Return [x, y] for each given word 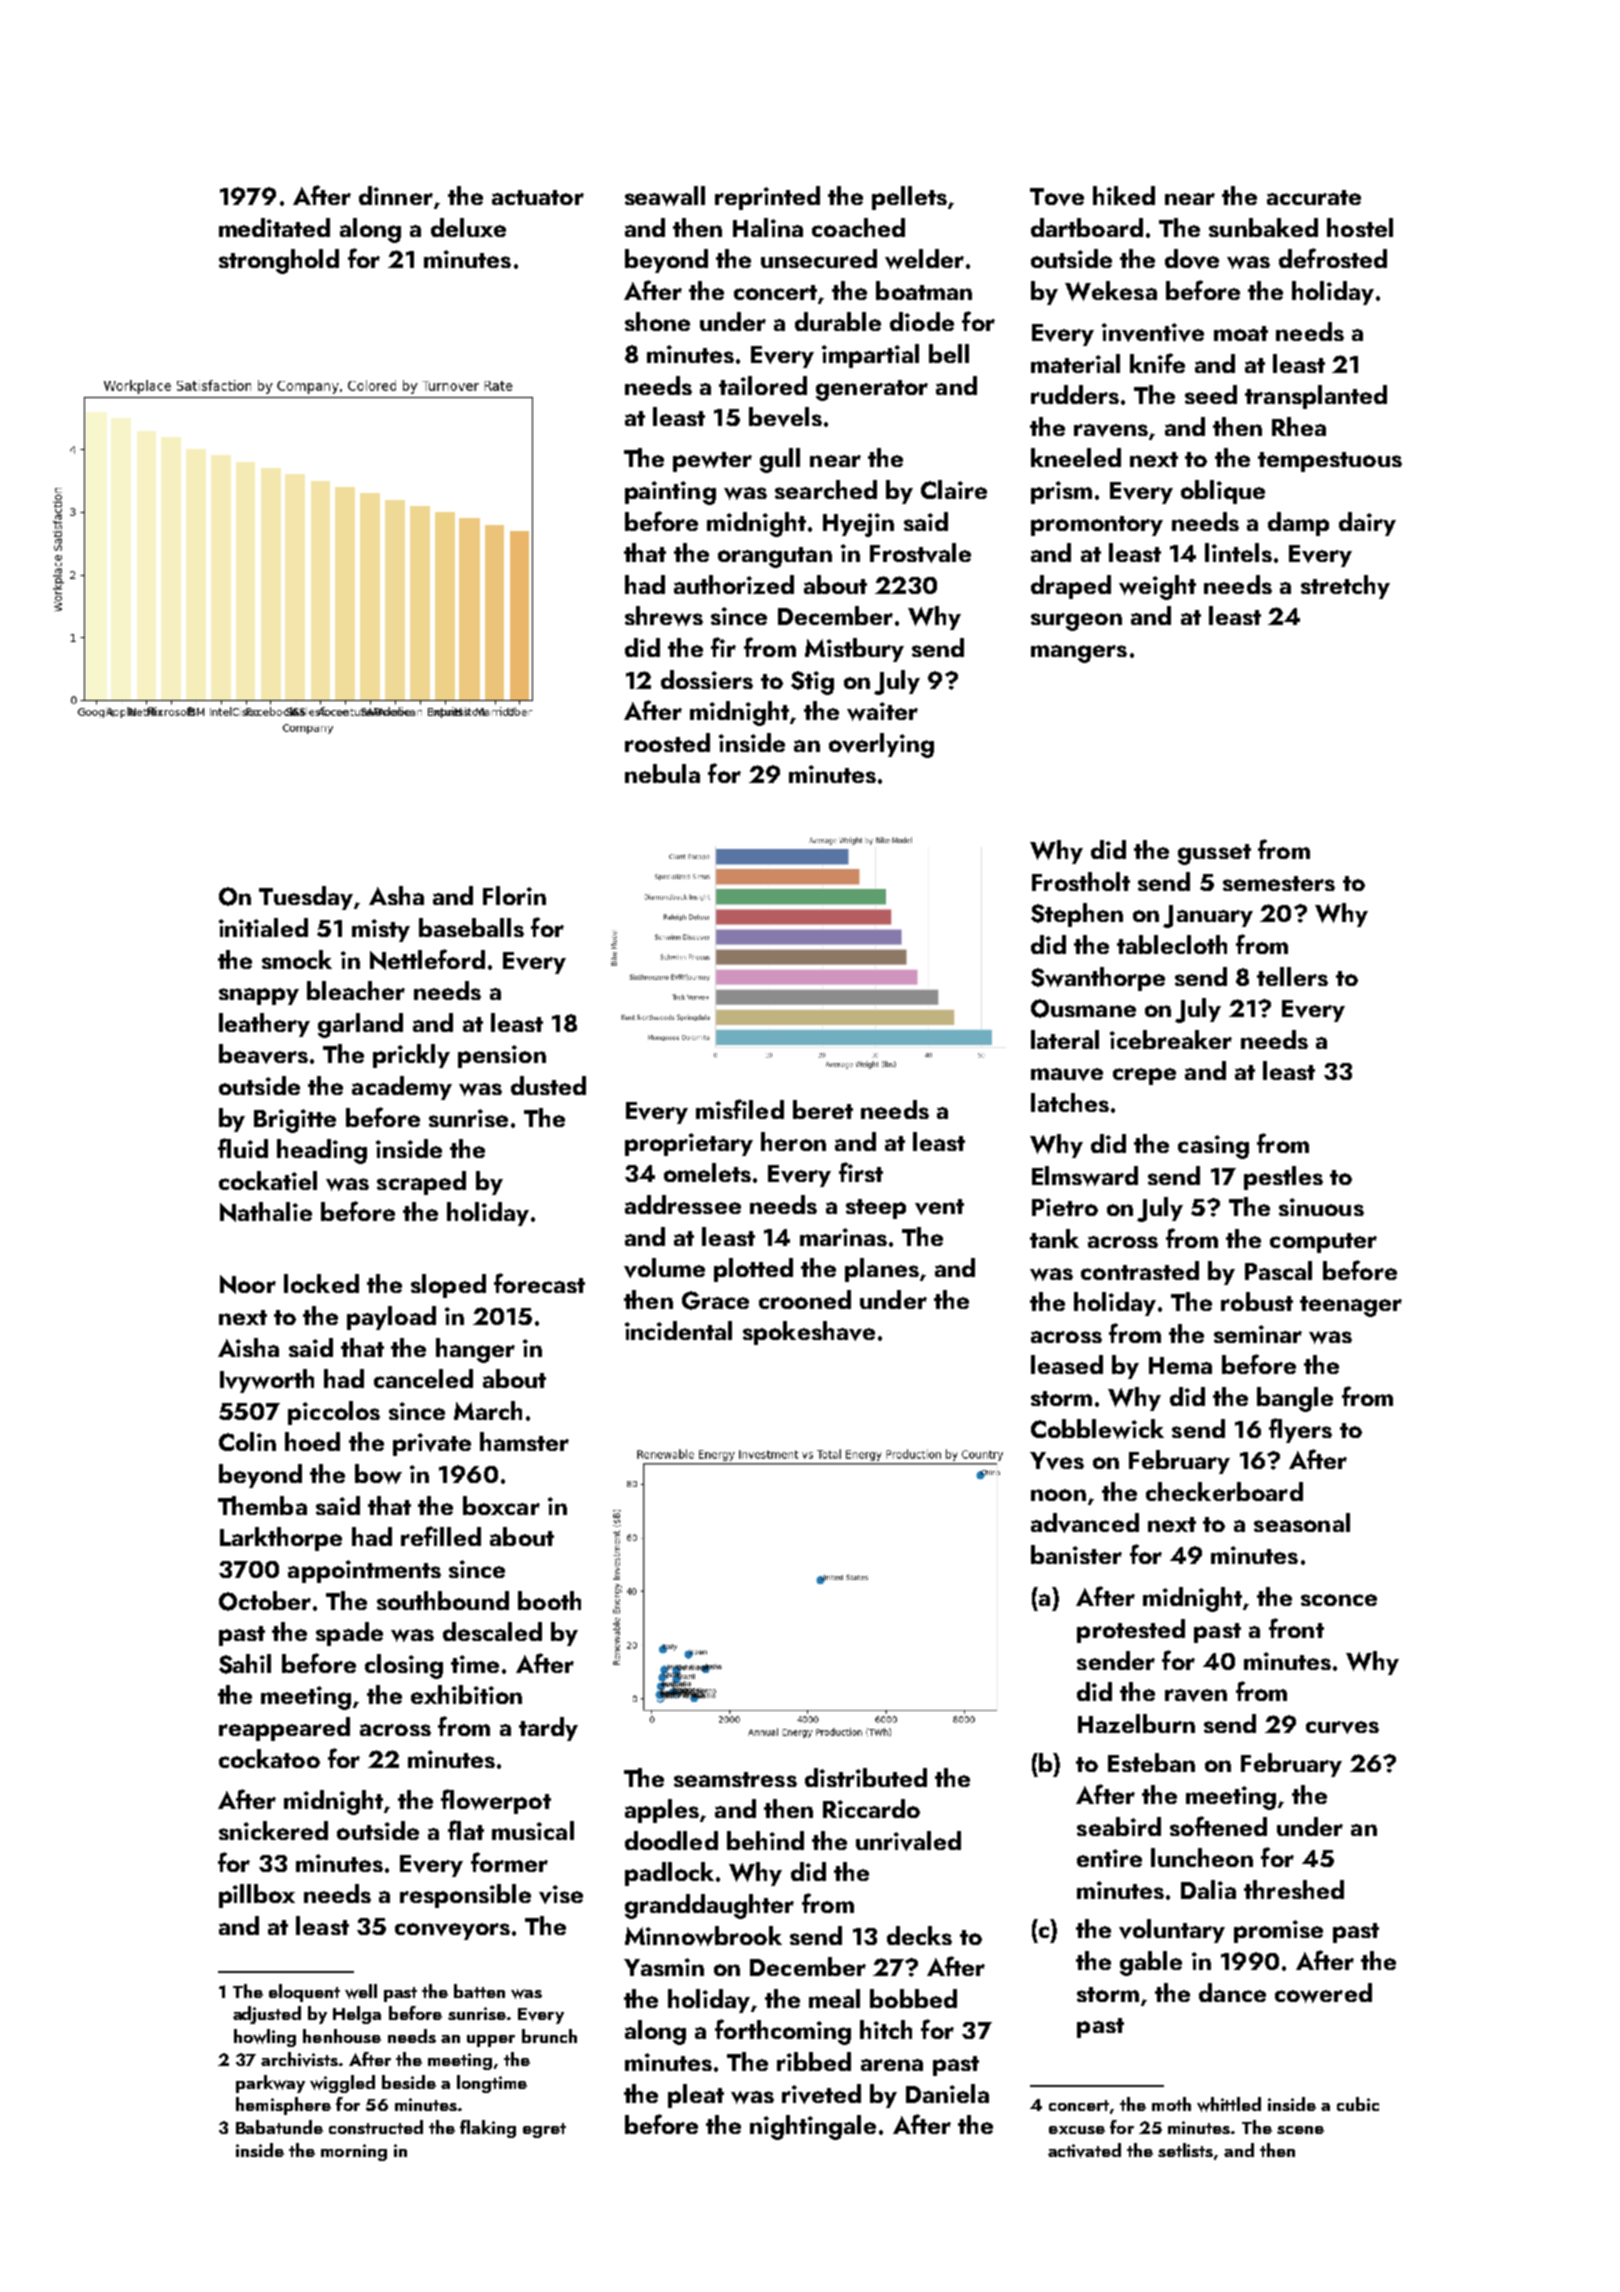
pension [502, 1056]
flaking [488, 2129]
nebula [662, 773]
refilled [441, 1536]
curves [1342, 1727]
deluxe [468, 227]
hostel [1360, 227]
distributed [866, 1777]
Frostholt [1081, 881]
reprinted [767, 198]
